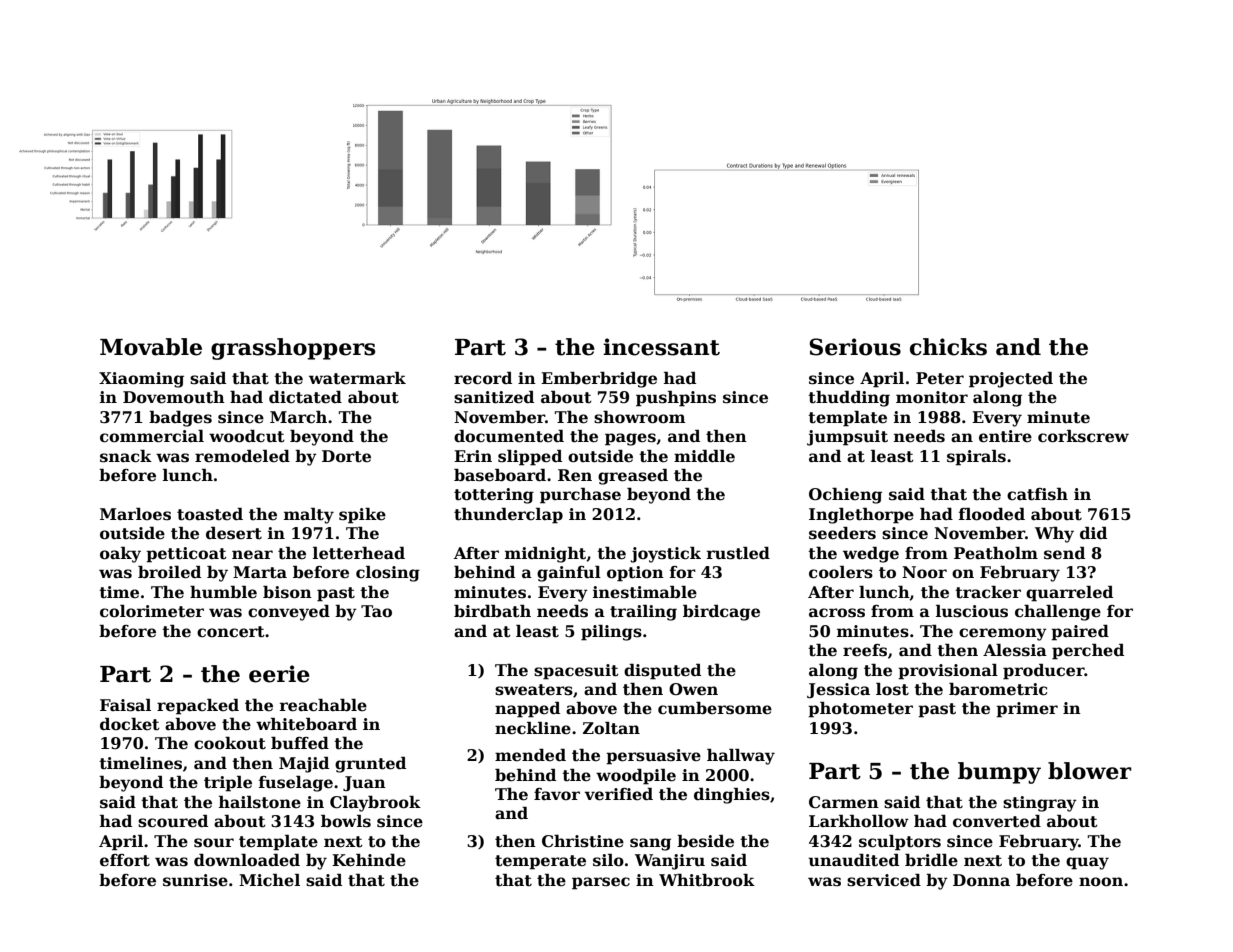 This screenshot has height=952, width=1233. Describe the element at coordinates (483, 378) in the screenshot. I see `record` at that location.
